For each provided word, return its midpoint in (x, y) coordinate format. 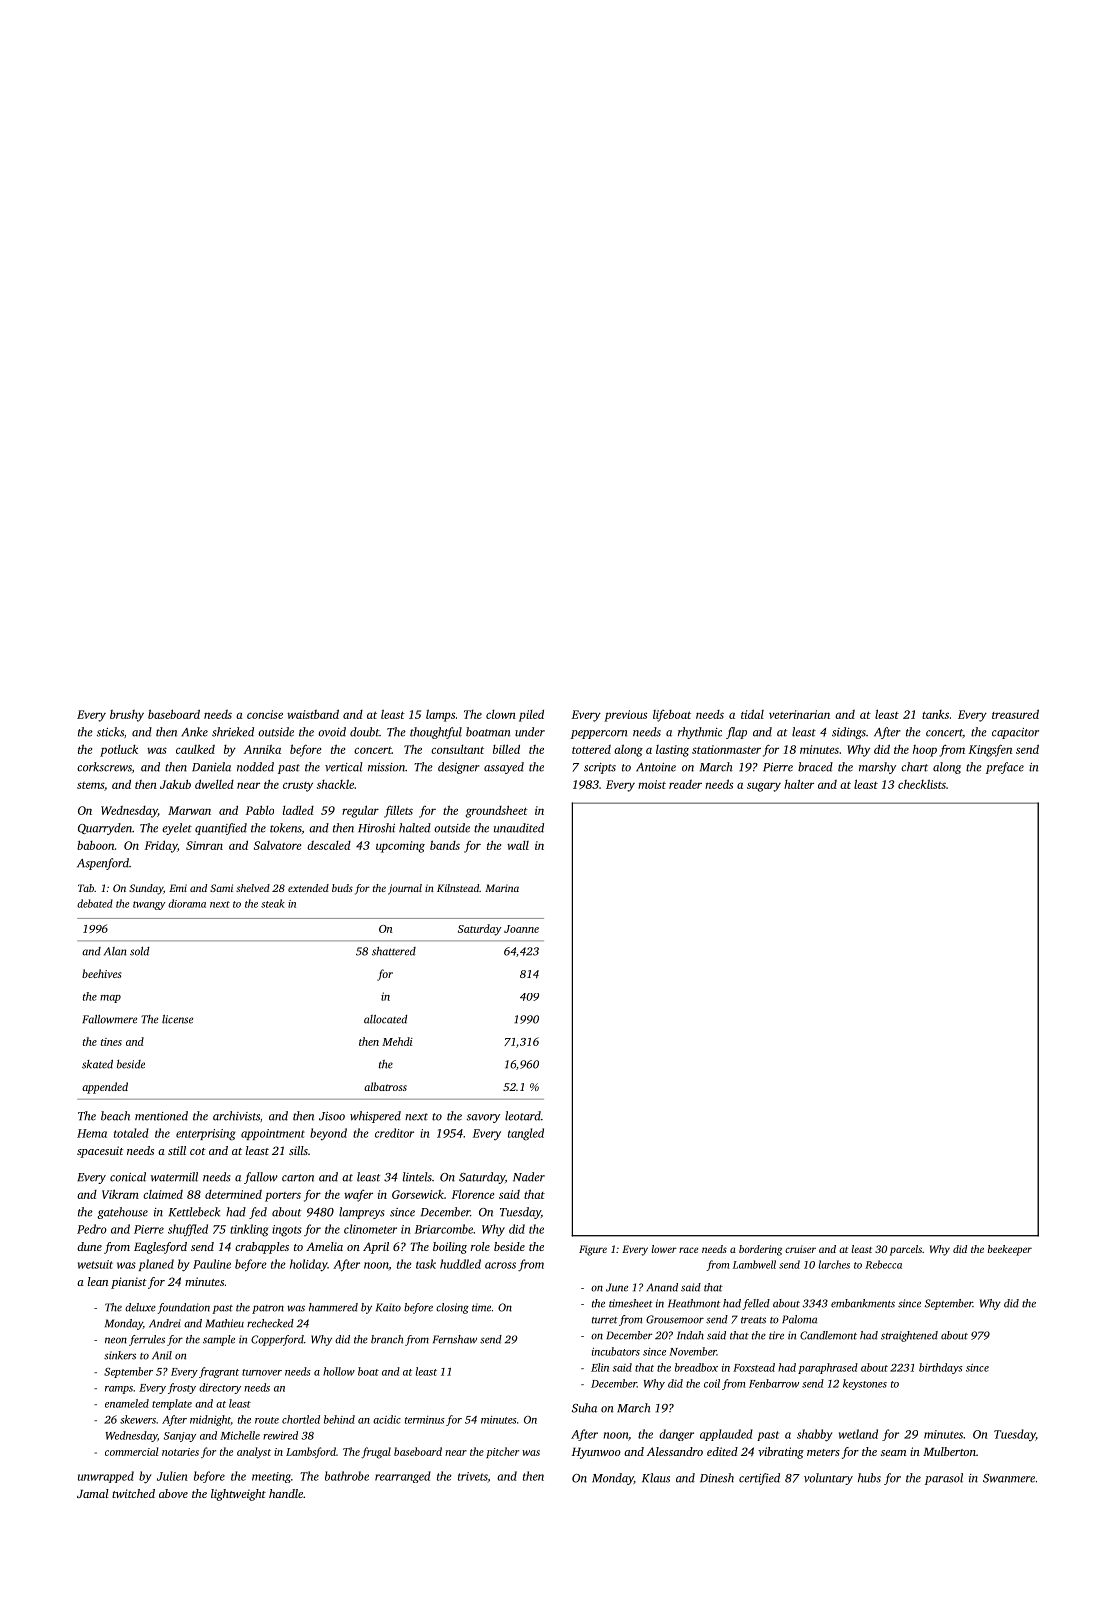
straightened (909, 1336)
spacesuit (100, 1152)
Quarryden (105, 829)
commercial (131, 1451)
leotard (523, 1116)
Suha (584, 1408)
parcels (906, 1250)
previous (625, 716)
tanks (935, 714)
